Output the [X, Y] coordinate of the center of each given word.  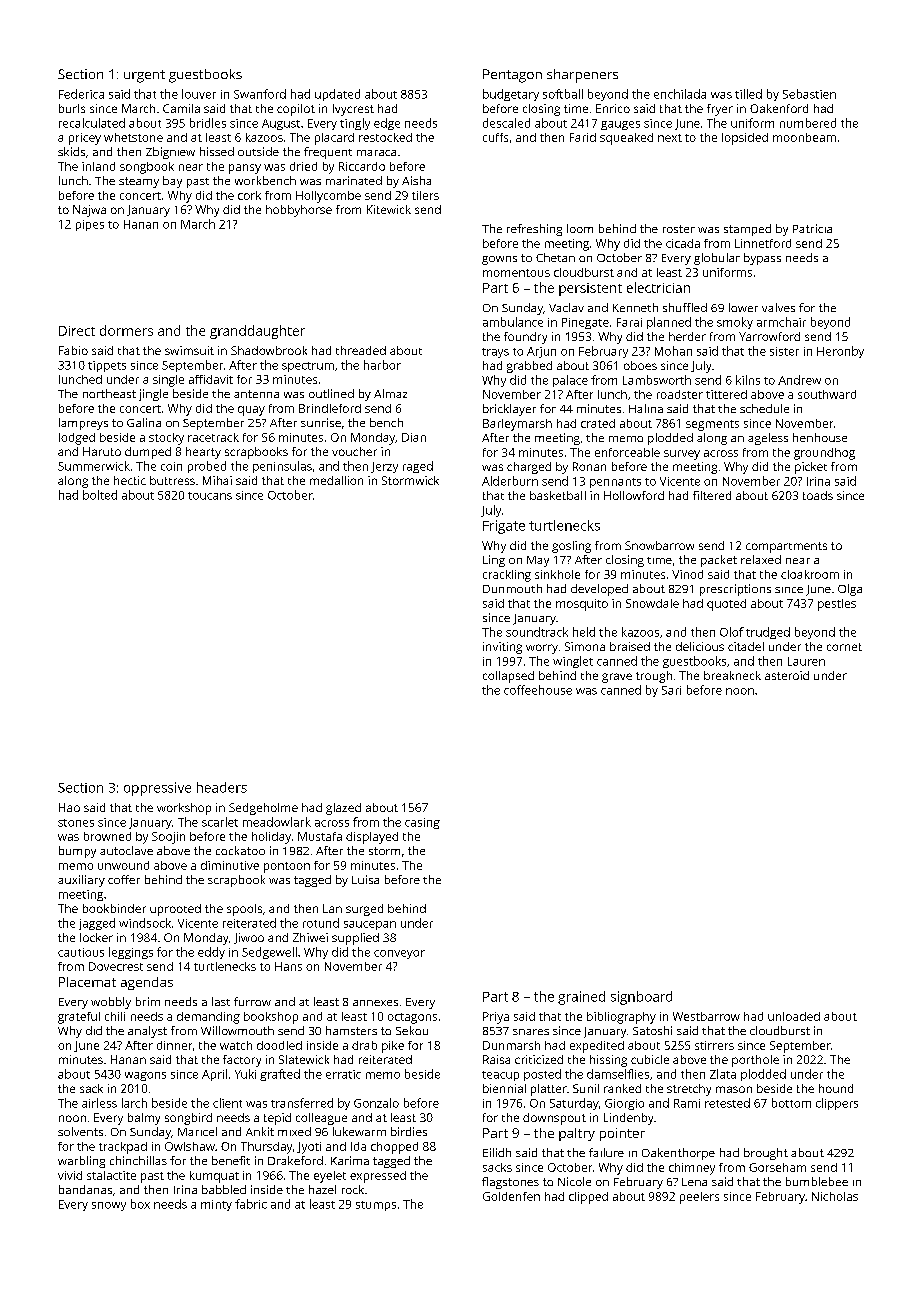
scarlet [220, 822]
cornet [844, 647]
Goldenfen [511, 1196]
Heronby [840, 352]
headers [222, 787]
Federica [81, 94]
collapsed [508, 677]
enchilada [680, 94]
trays [495, 353]
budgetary [511, 95]
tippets [107, 366]
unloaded [794, 1016]
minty [216, 1205]
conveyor [399, 954]
